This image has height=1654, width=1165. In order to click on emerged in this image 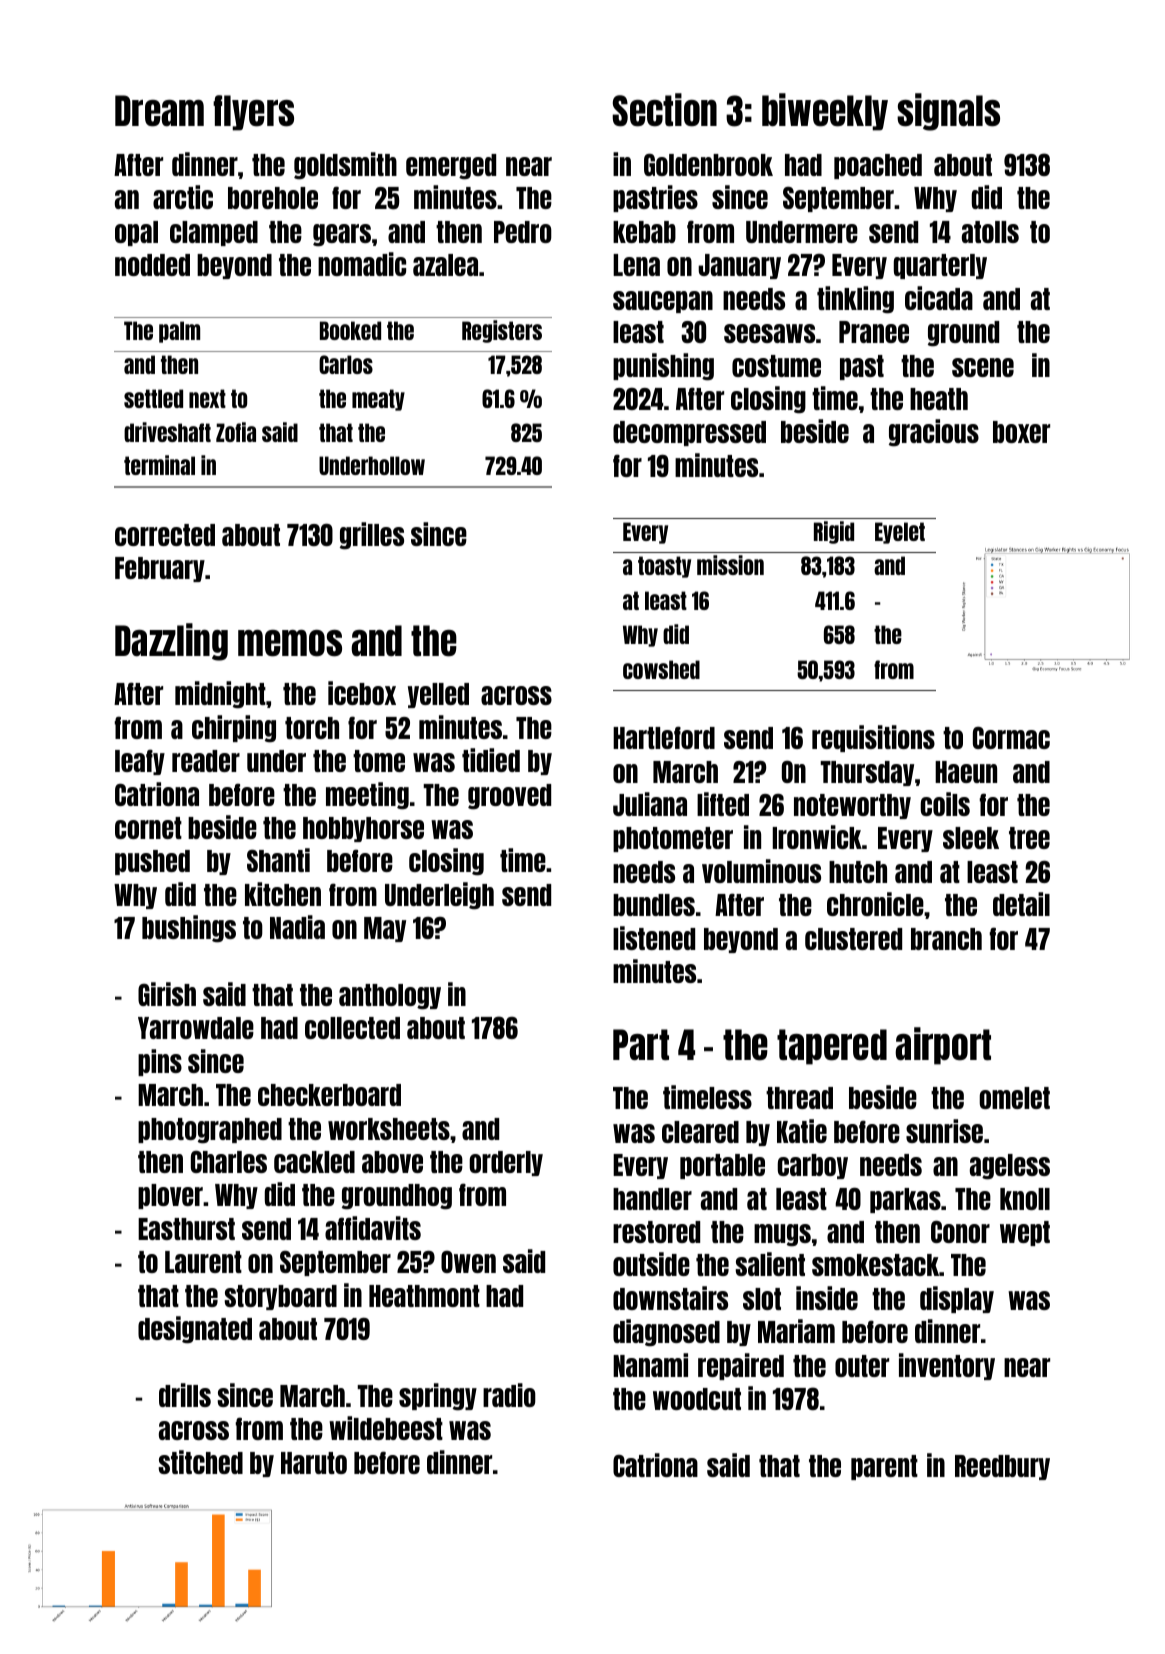, I will do `click(451, 167)`.
